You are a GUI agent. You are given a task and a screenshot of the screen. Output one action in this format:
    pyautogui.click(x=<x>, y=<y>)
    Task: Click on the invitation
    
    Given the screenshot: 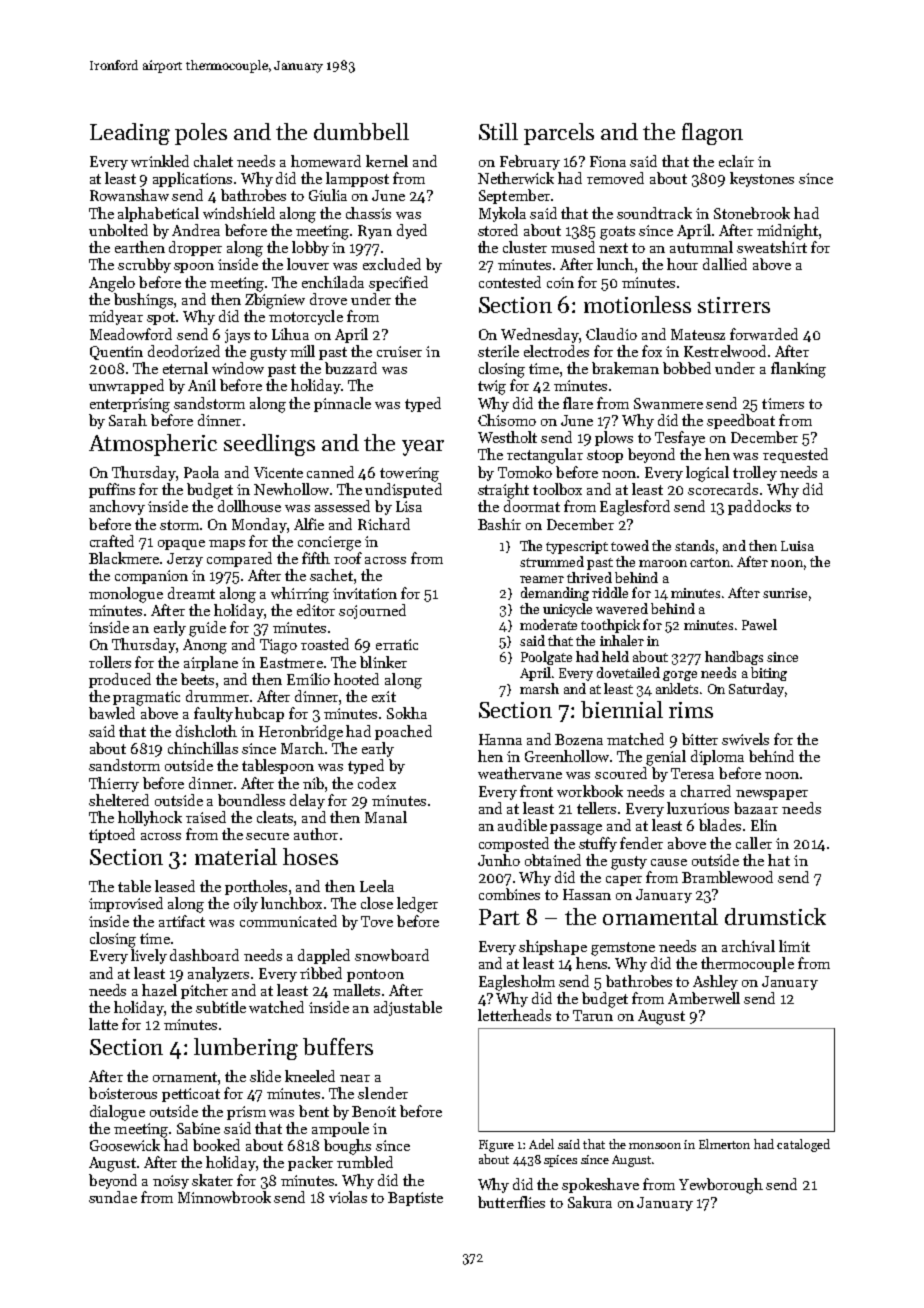 What is the action you would take?
    pyautogui.click(x=365, y=593)
